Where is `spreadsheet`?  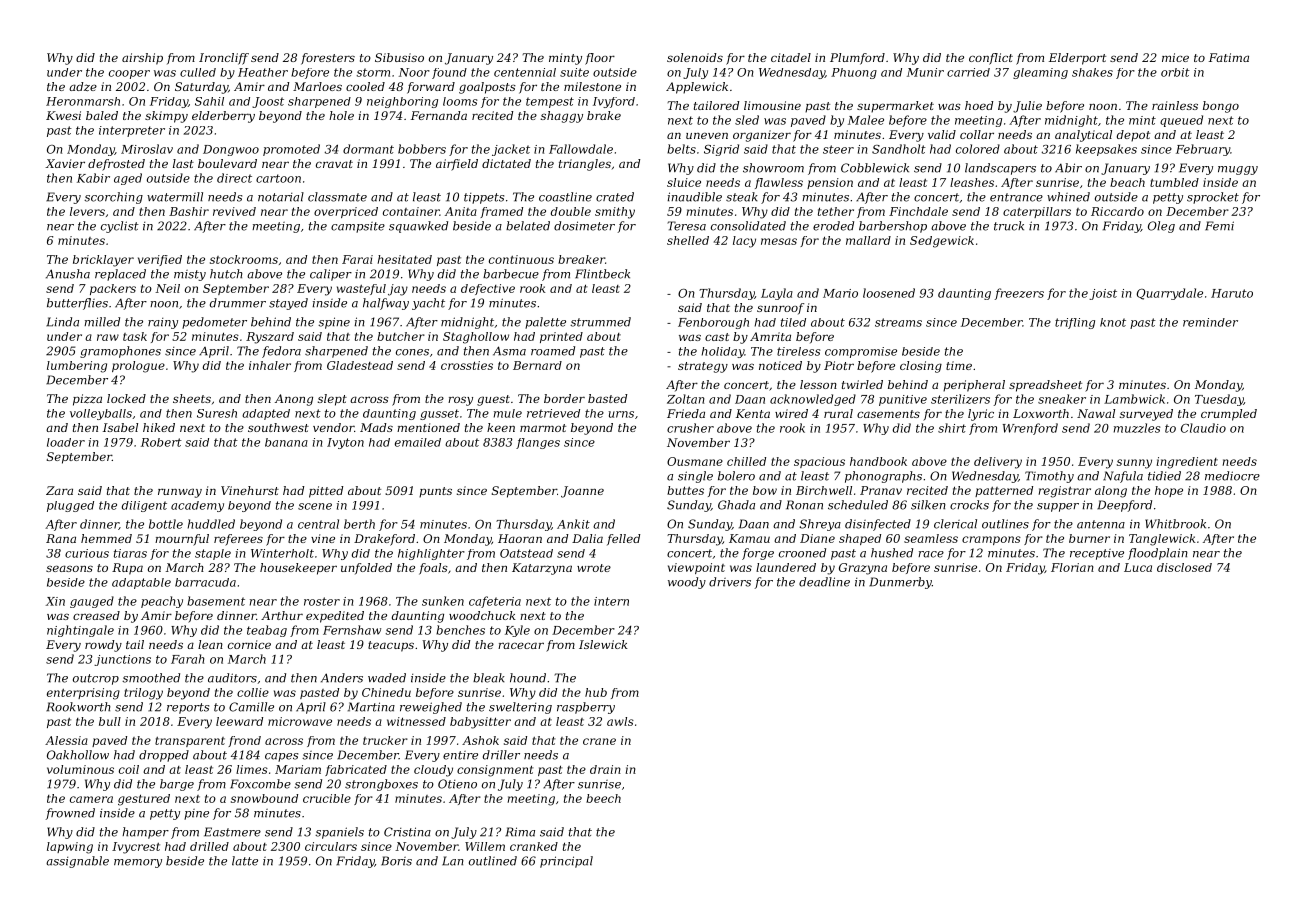 spreadsheet is located at coordinates (1045, 386).
